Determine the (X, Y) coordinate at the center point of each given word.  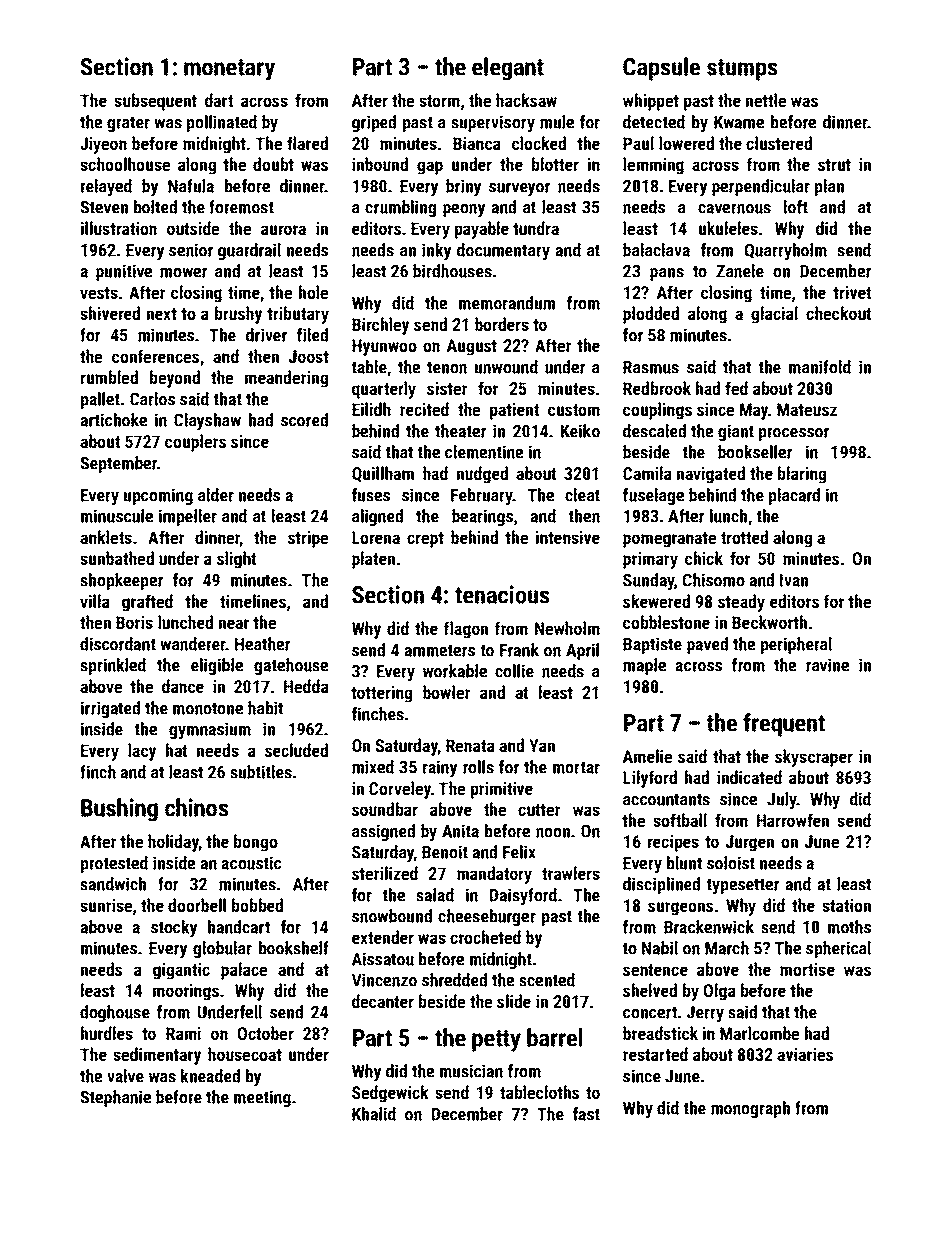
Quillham (383, 474)
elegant (508, 69)
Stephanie (115, 1098)
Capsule (661, 69)
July (782, 801)
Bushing (119, 810)
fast (586, 1114)
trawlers (571, 873)
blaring (802, 475)
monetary (229, 70)
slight (236, 560)
